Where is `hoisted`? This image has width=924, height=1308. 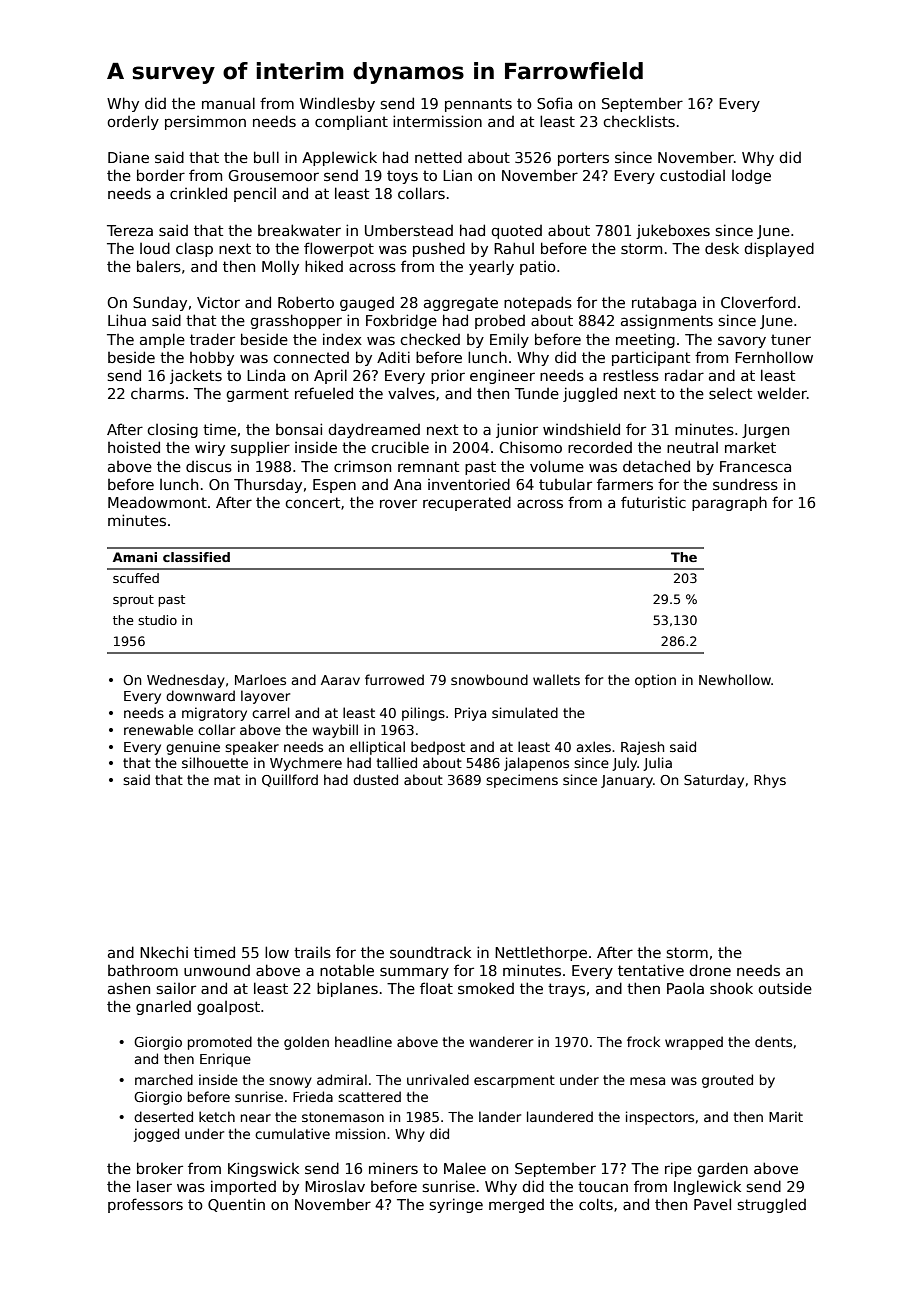 hoisted is located at coordinates (134, 447).
